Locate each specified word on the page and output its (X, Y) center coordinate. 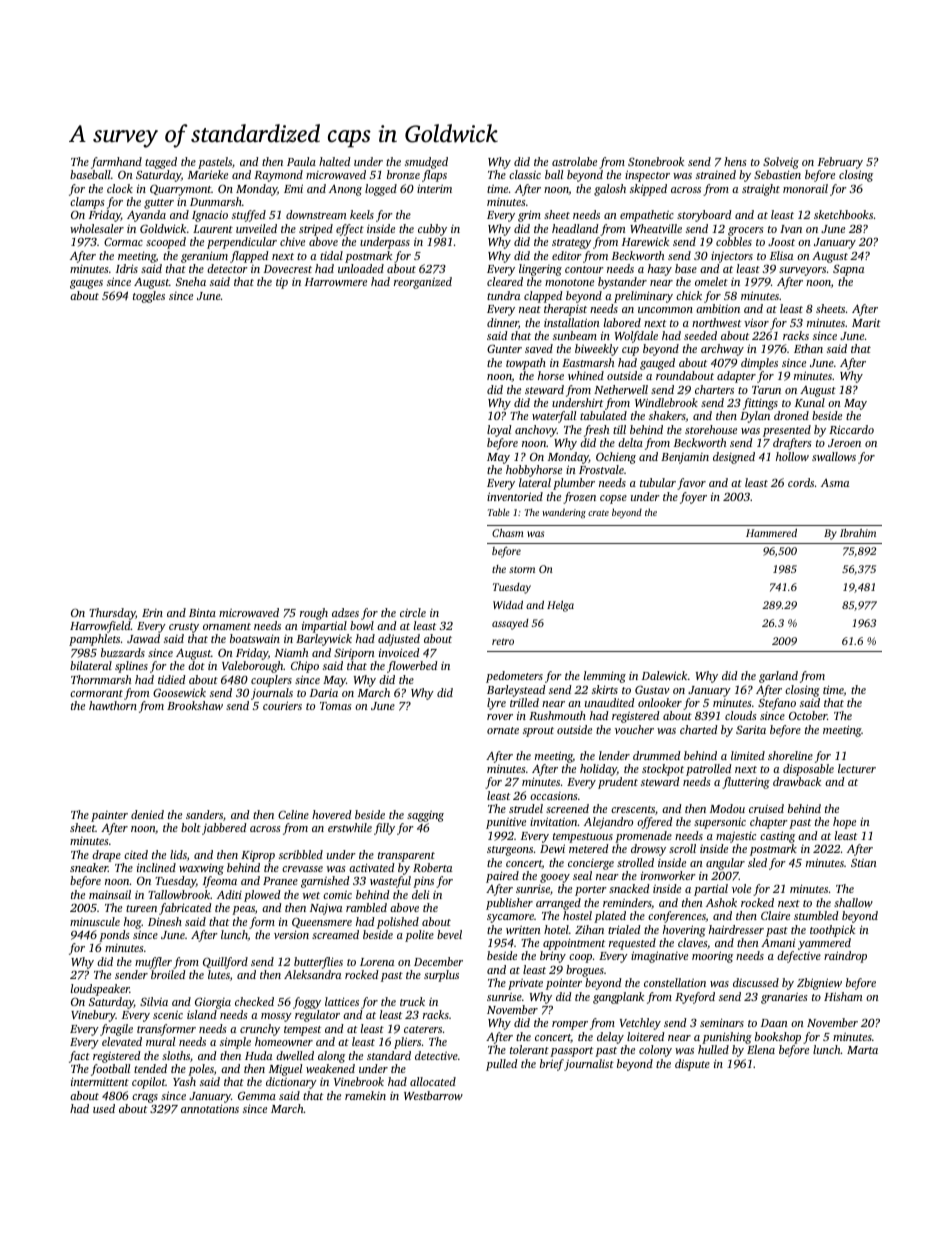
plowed (262, 896)
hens (735, 161)
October (808, 715)
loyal (499, 431)
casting (777, 837)
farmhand (116, 163)
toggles (149, 297)
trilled (524, 702)
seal (582, 875)
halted (335, 161)
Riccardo (851, 429)
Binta (202, 612)
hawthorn (113, 705)
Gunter (504, 348)
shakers (667, 416)
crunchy (260, 1030)
